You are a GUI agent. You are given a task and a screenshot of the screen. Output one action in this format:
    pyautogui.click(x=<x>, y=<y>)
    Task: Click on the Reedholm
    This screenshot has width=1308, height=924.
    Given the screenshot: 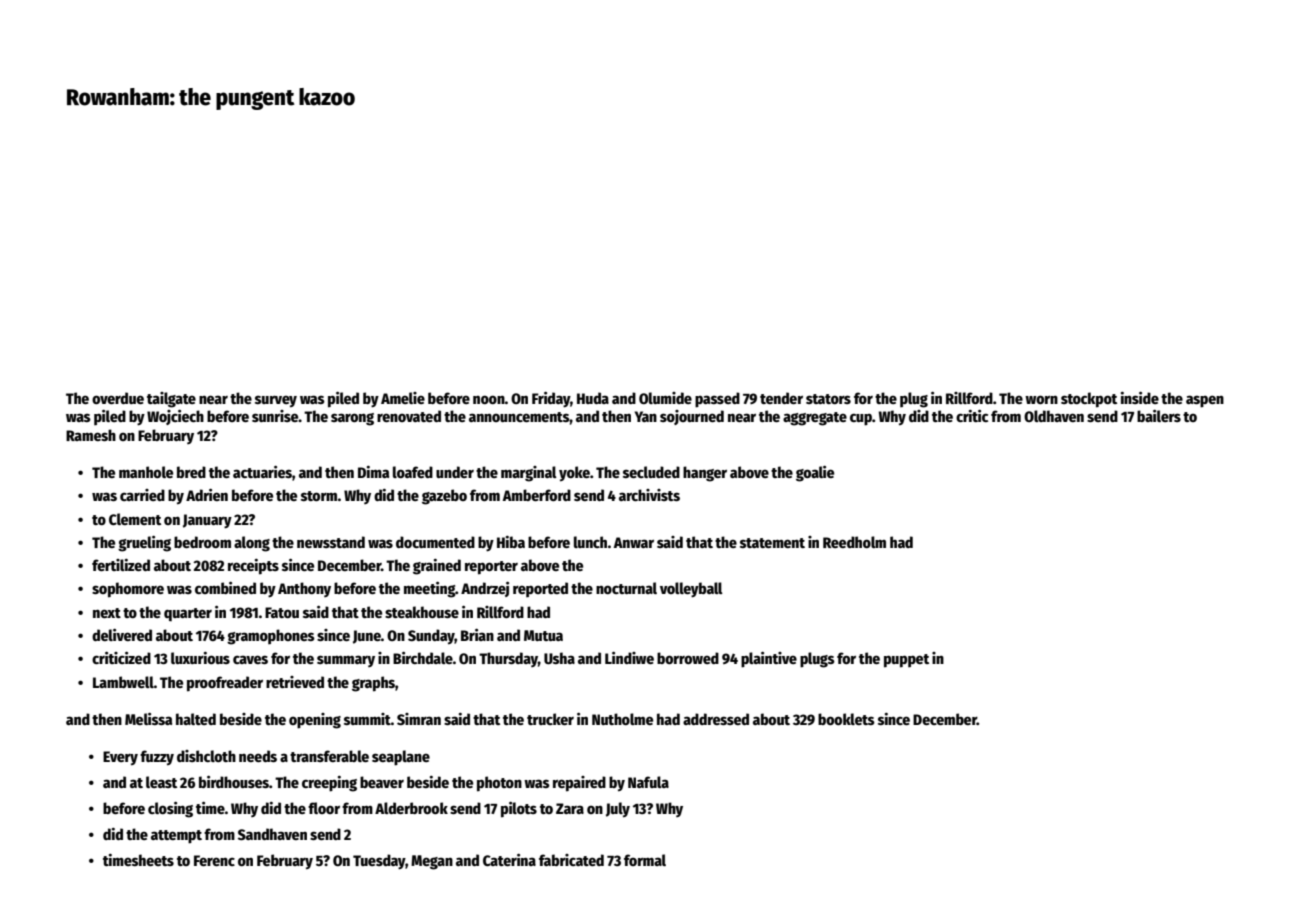 What is the action you would take?
    pyautogui.click(x=854, y=542)
